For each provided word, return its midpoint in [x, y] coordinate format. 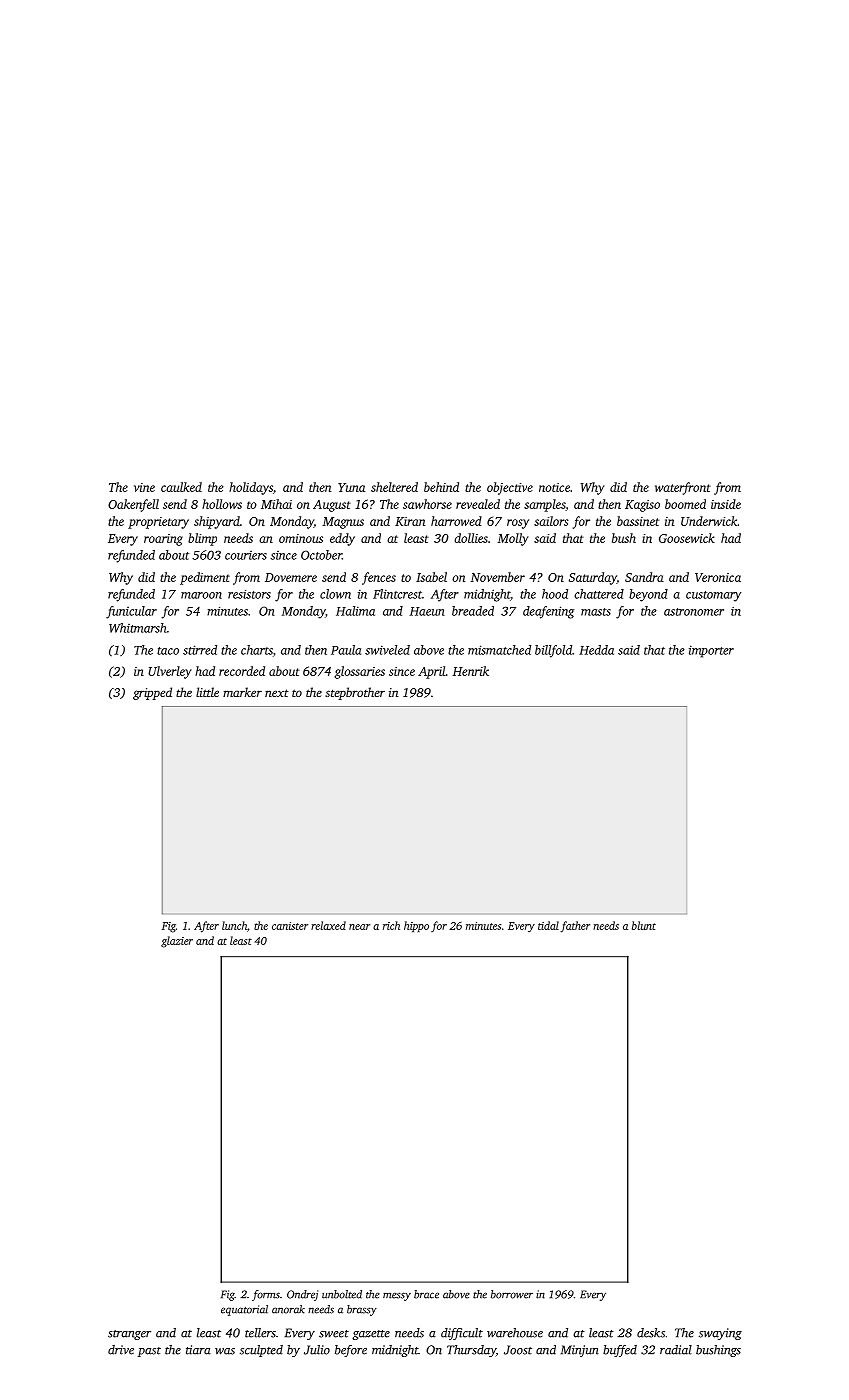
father [575, 926]
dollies [471, 538]
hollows [222, 504]
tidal [548, 925]
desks [651, 1333]
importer [711, 651]
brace [426, 1294]
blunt [644, 925]
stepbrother [355, 693]
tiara [198, 1350]
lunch [234, 925]
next [277, 693]
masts [596, 612]
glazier [177, 942]
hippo [416, 926]
